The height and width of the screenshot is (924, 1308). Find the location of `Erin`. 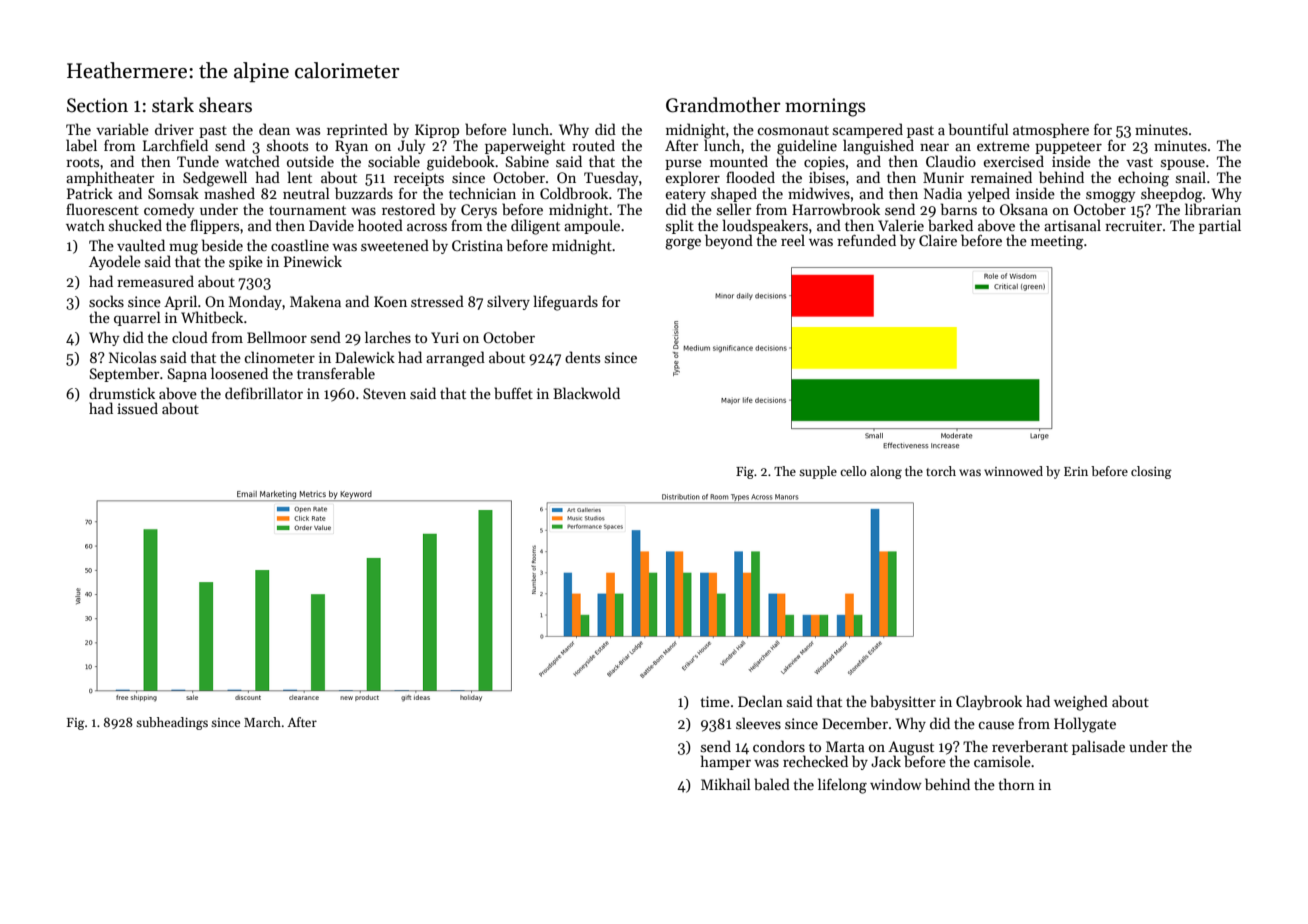

Erin is located at coordinates (1076, 471).
